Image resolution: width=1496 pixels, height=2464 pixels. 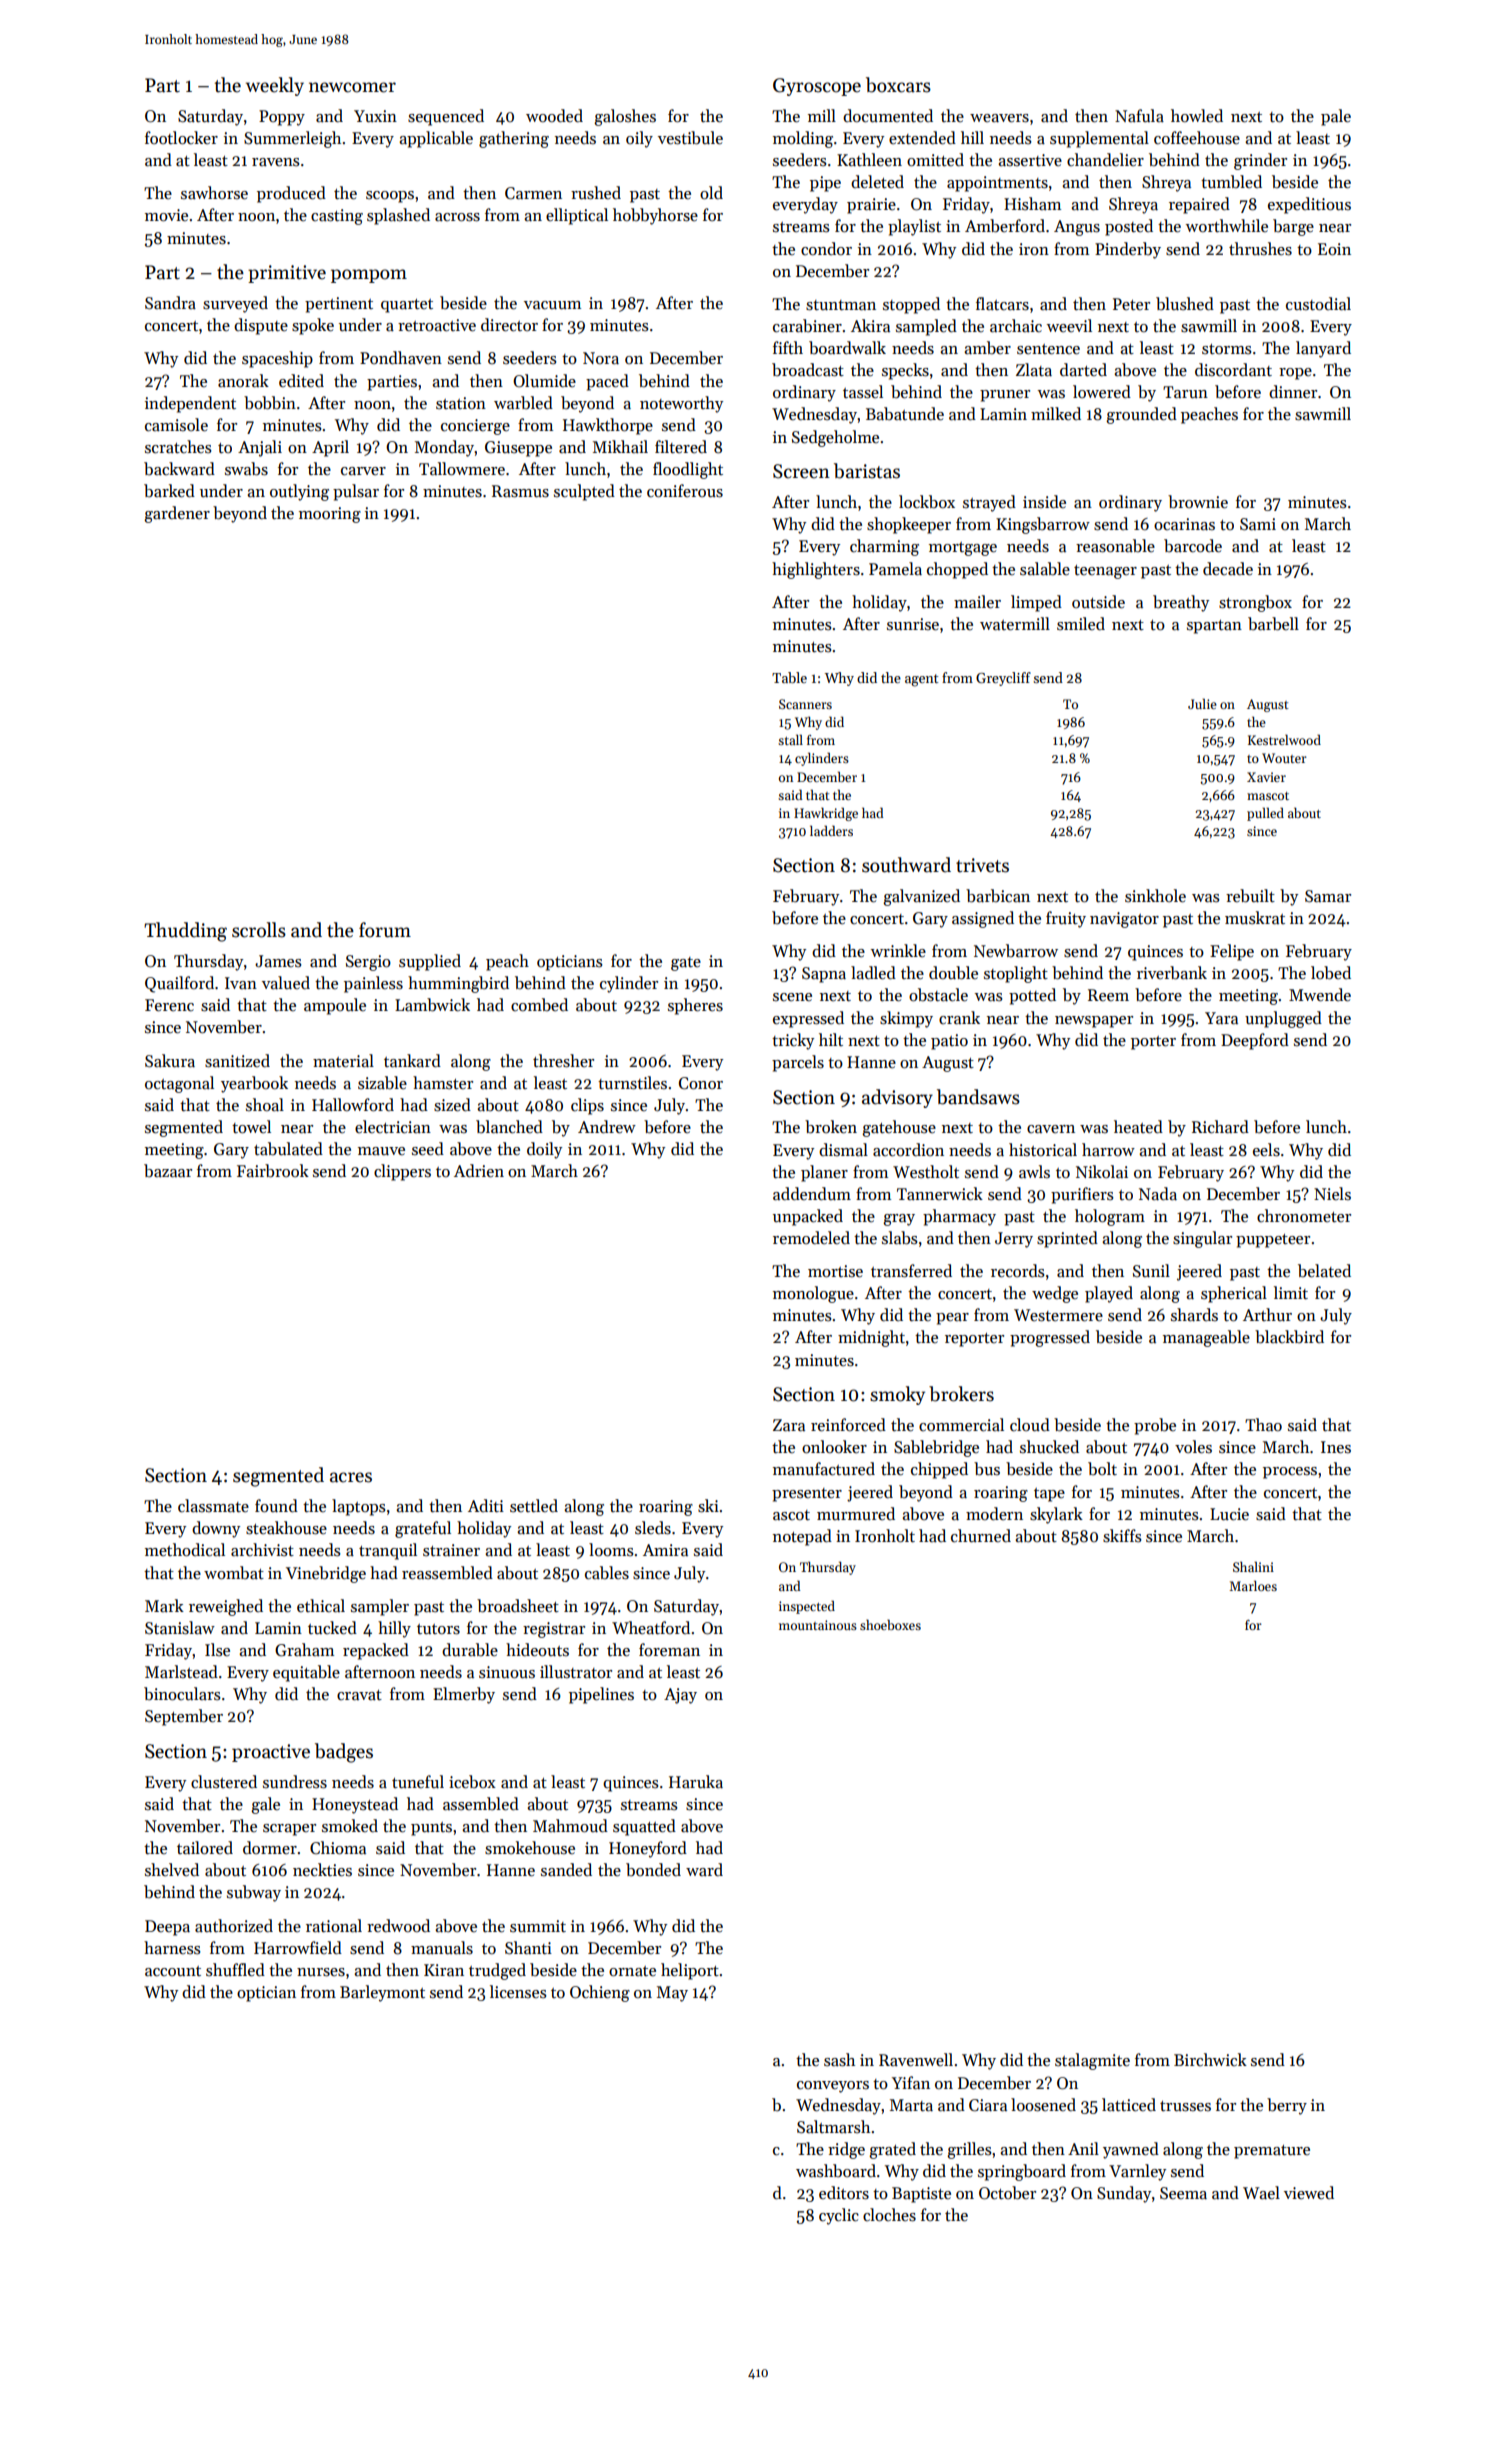 I want to click on Thudding, so click(x=185, y=932).
